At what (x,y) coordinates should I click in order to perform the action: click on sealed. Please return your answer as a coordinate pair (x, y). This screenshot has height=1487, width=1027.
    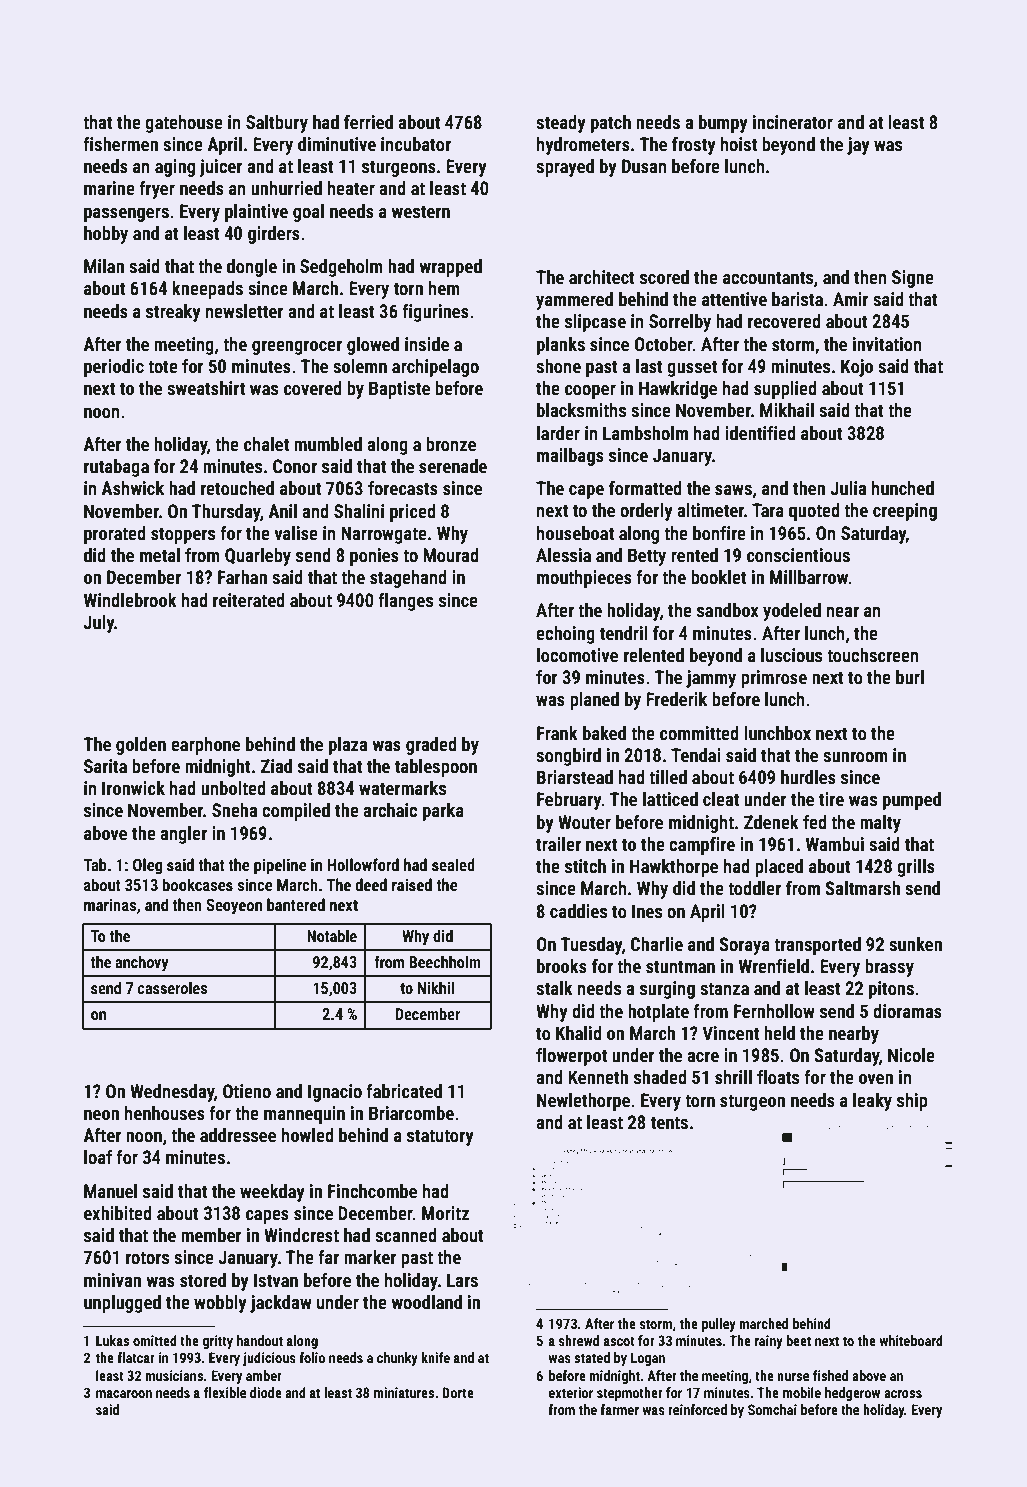
    Looking at the image, I should click on (453, 864).
